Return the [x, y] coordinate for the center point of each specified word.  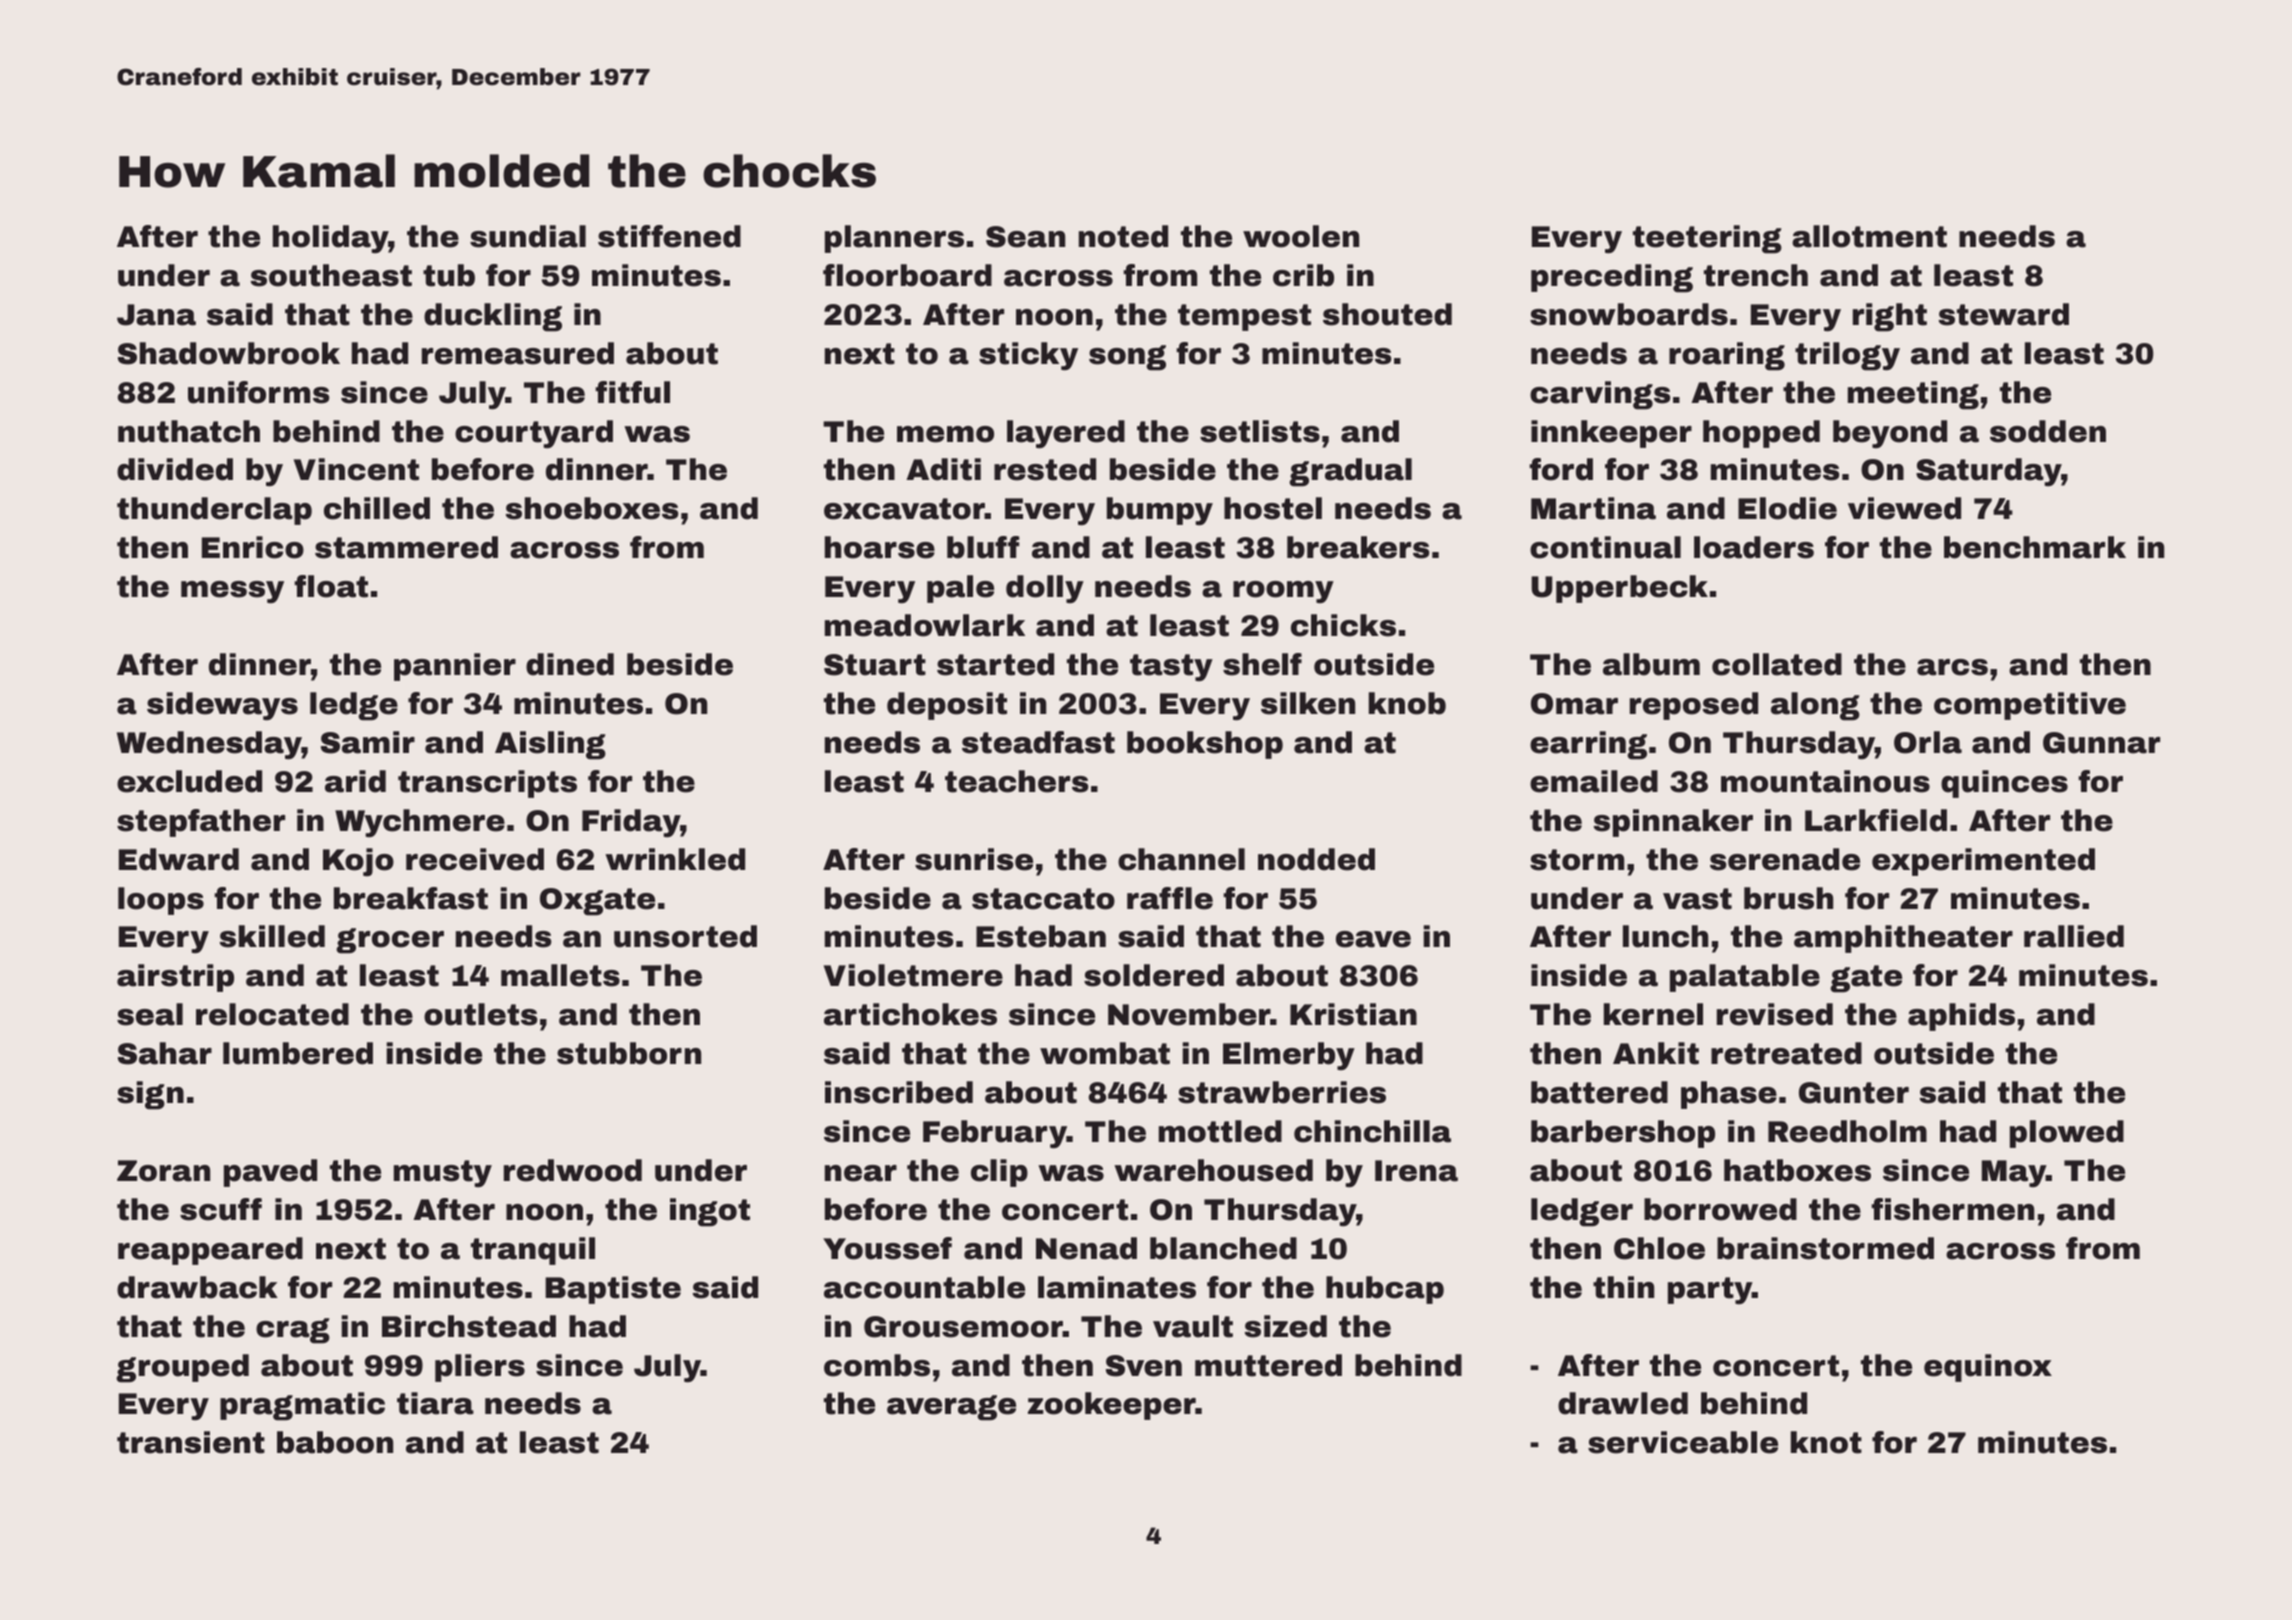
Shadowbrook [229, 353]
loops [161, 901]
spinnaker [1673, 823]
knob [1407, 703]
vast [1697, 899]
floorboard [907, 275]
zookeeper [1112, 1406]
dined [570, 664]
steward [2004, 314]
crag [293, 1331]
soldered [1154, 975]
